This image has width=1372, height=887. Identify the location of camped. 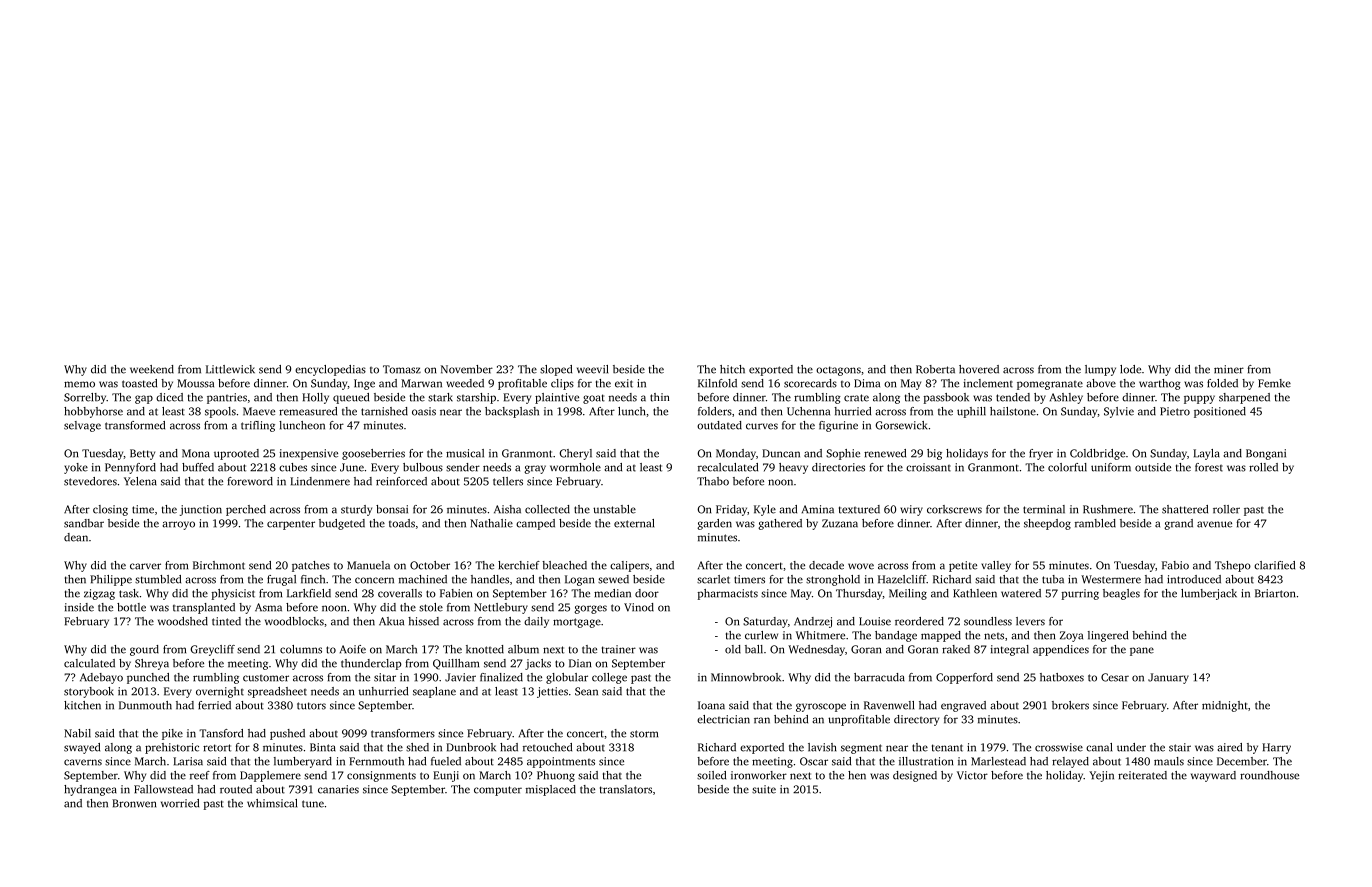
(535, 524).
